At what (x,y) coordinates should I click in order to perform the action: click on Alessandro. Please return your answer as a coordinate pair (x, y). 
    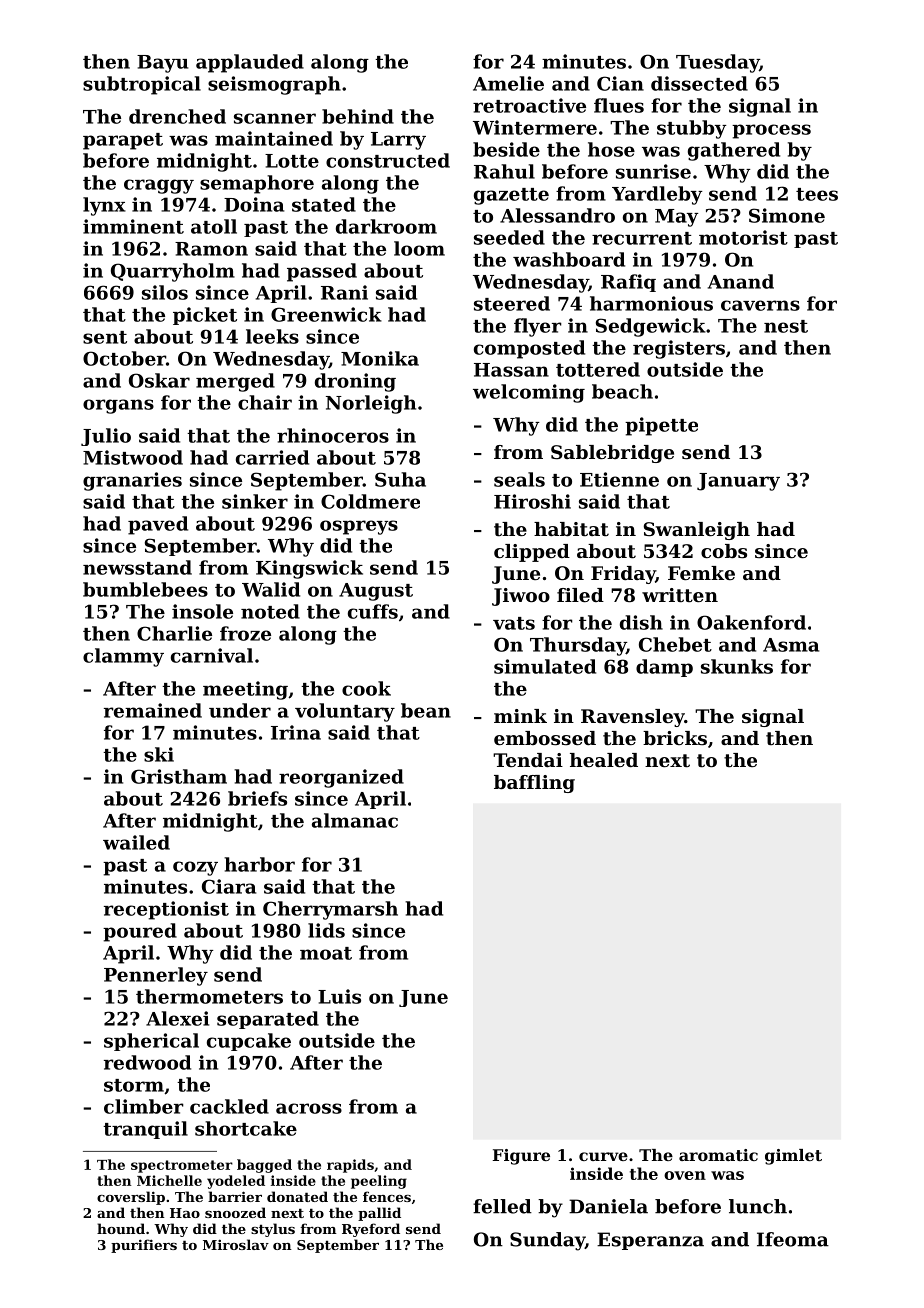
    Looking at the image, I should click on (557, 215).
